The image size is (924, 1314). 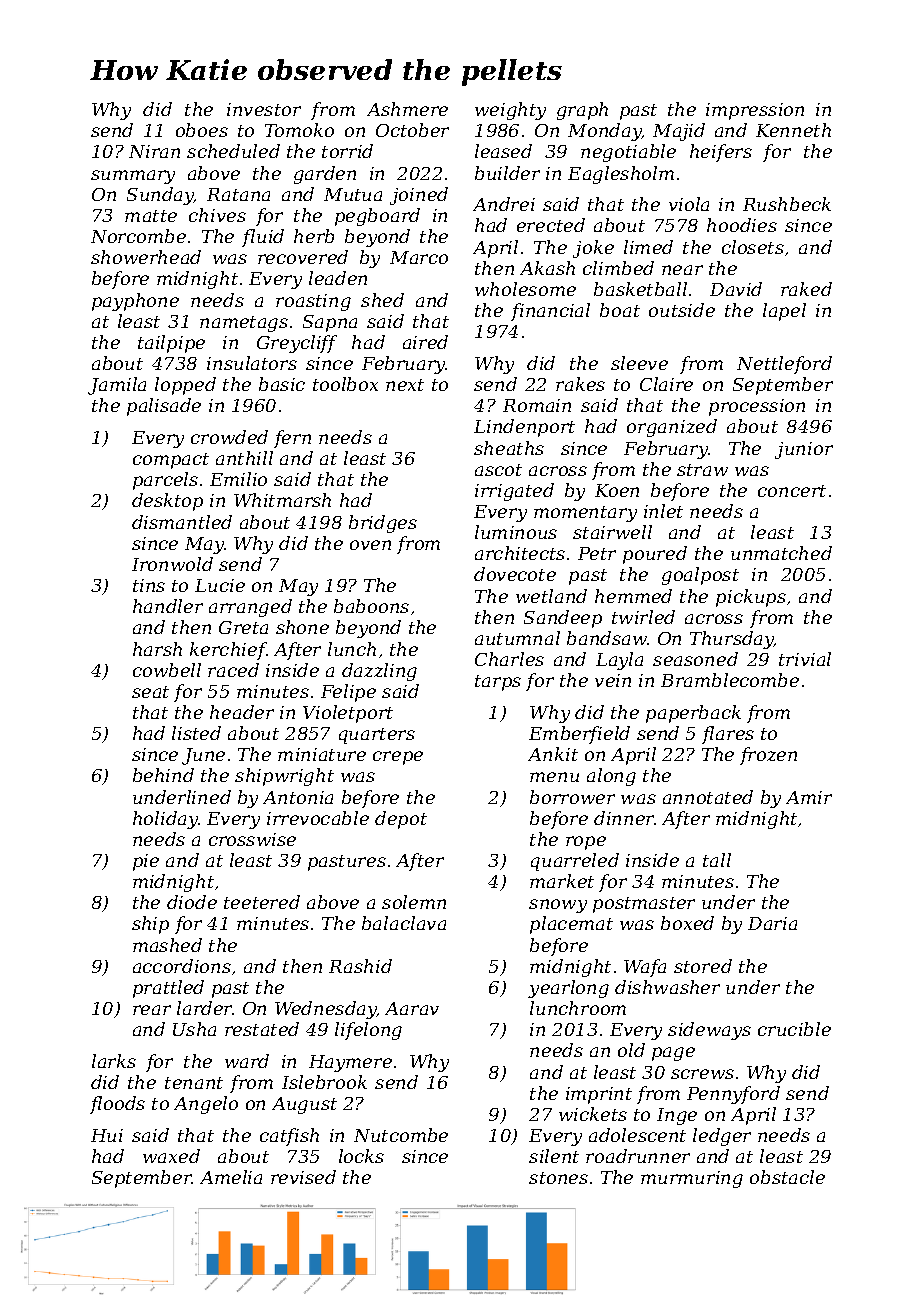 What do you see at coordinates (172, 564) in the screenshot?
I see `Ironwold` at bounding box center [172, 564].
